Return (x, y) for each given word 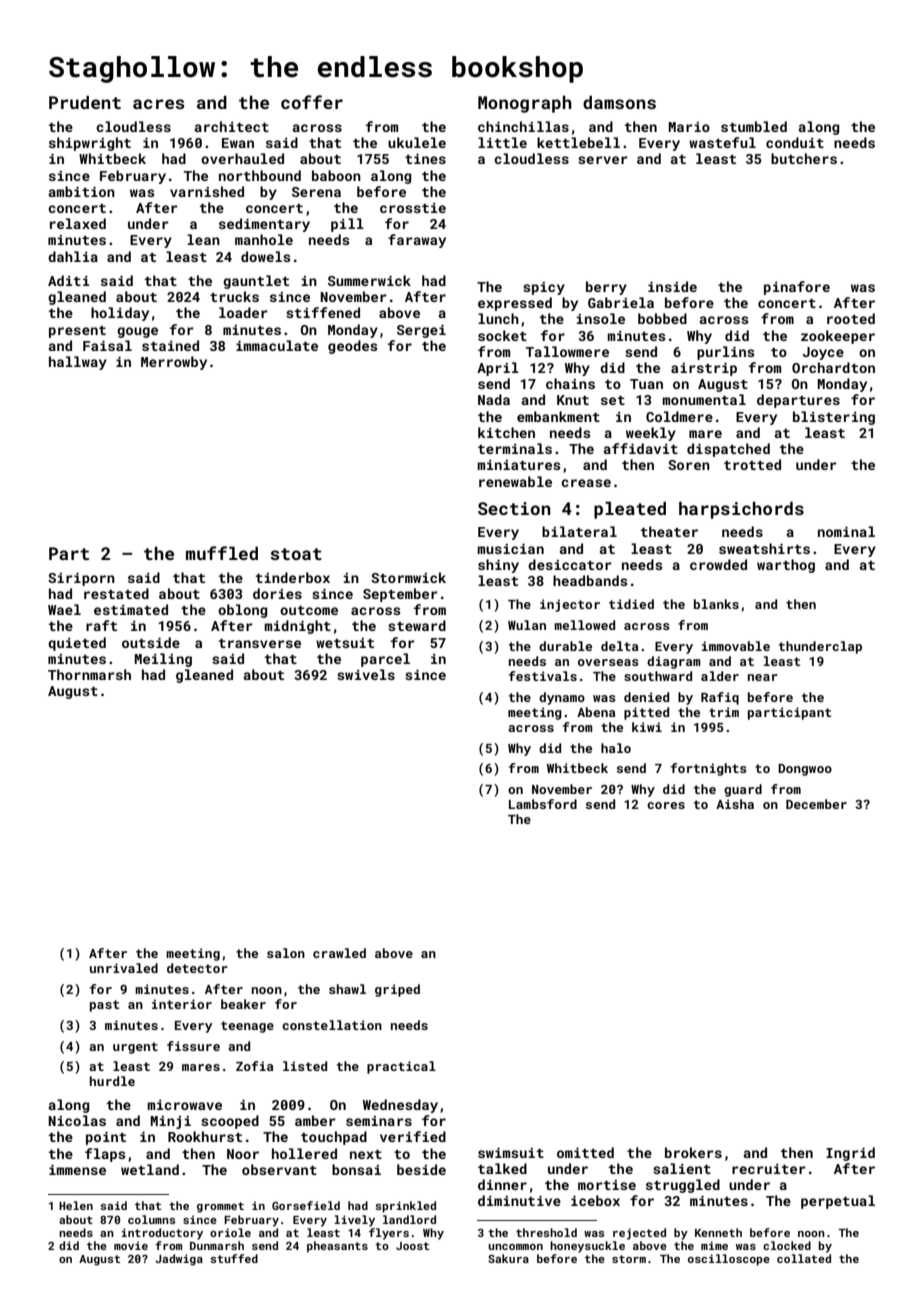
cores (666, 805)
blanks (716, 604)
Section (514, 508)
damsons (619, 102)
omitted (585, 1152)
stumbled (754, 126)
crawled (339, 953)
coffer (312, 102)
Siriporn (81, 579)
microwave (184, 1105)
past (104, 1006)
